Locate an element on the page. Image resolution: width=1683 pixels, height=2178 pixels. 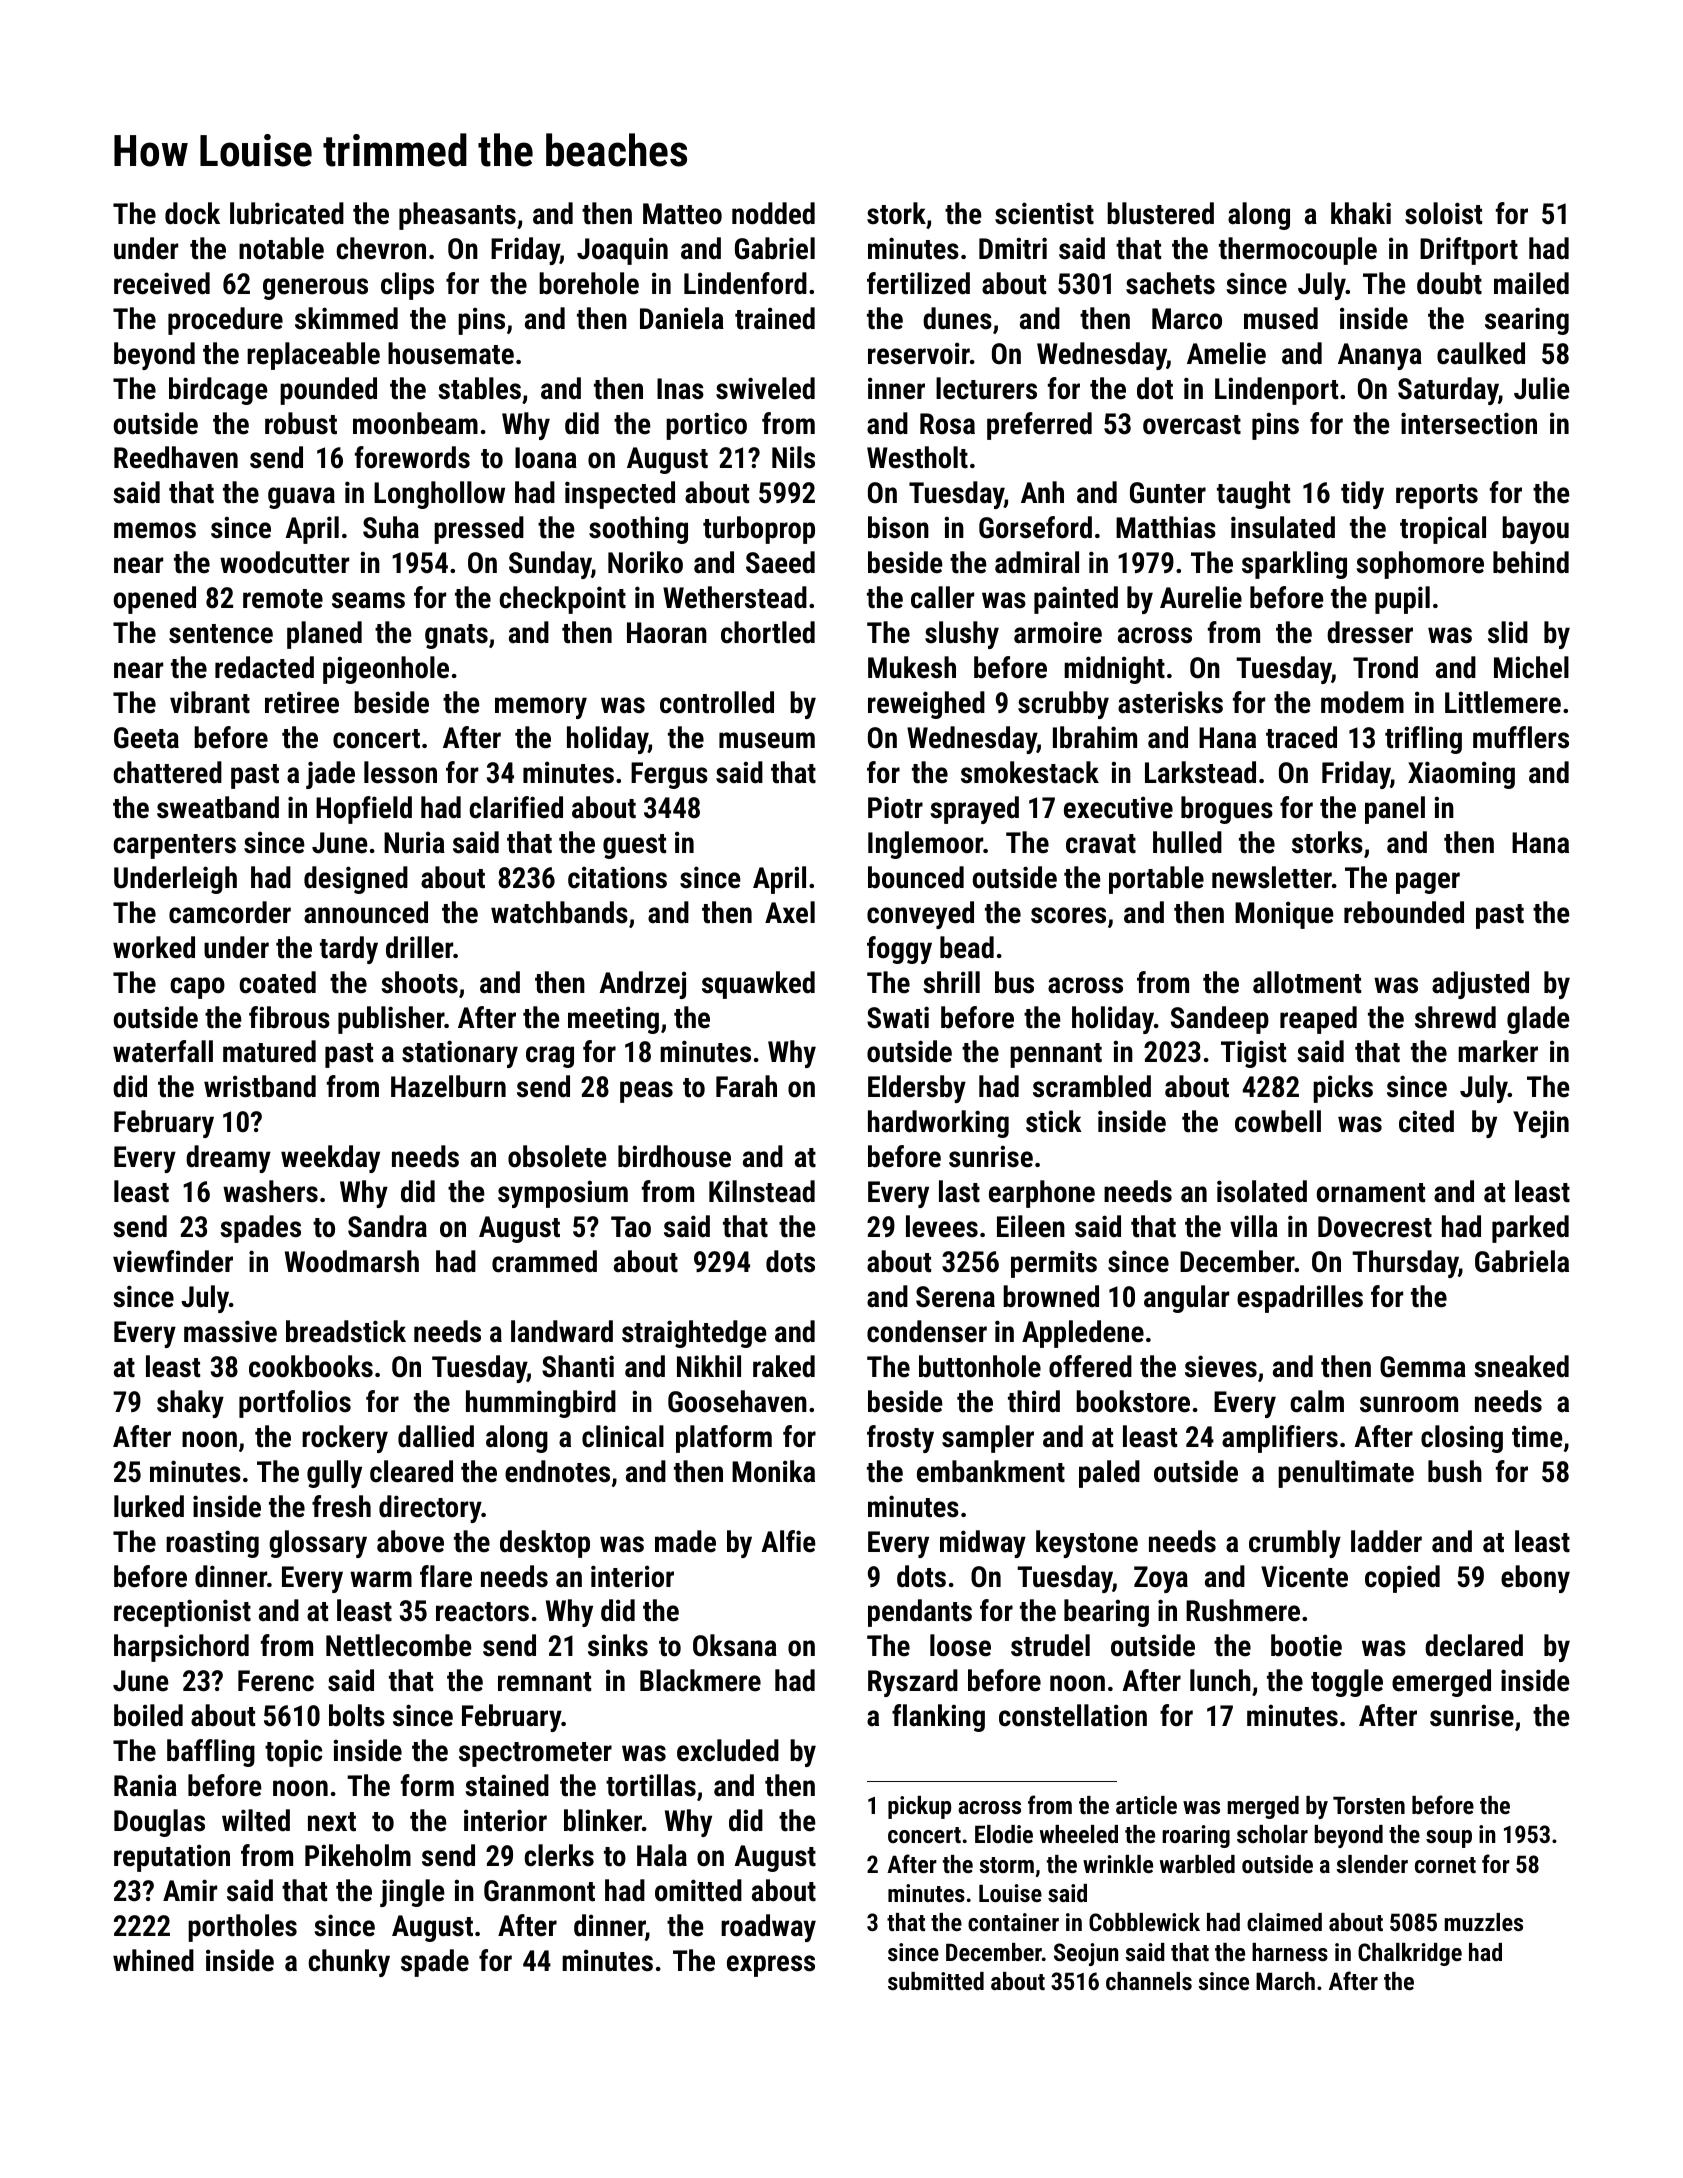
March is located at coordinates (1285, 1981).
